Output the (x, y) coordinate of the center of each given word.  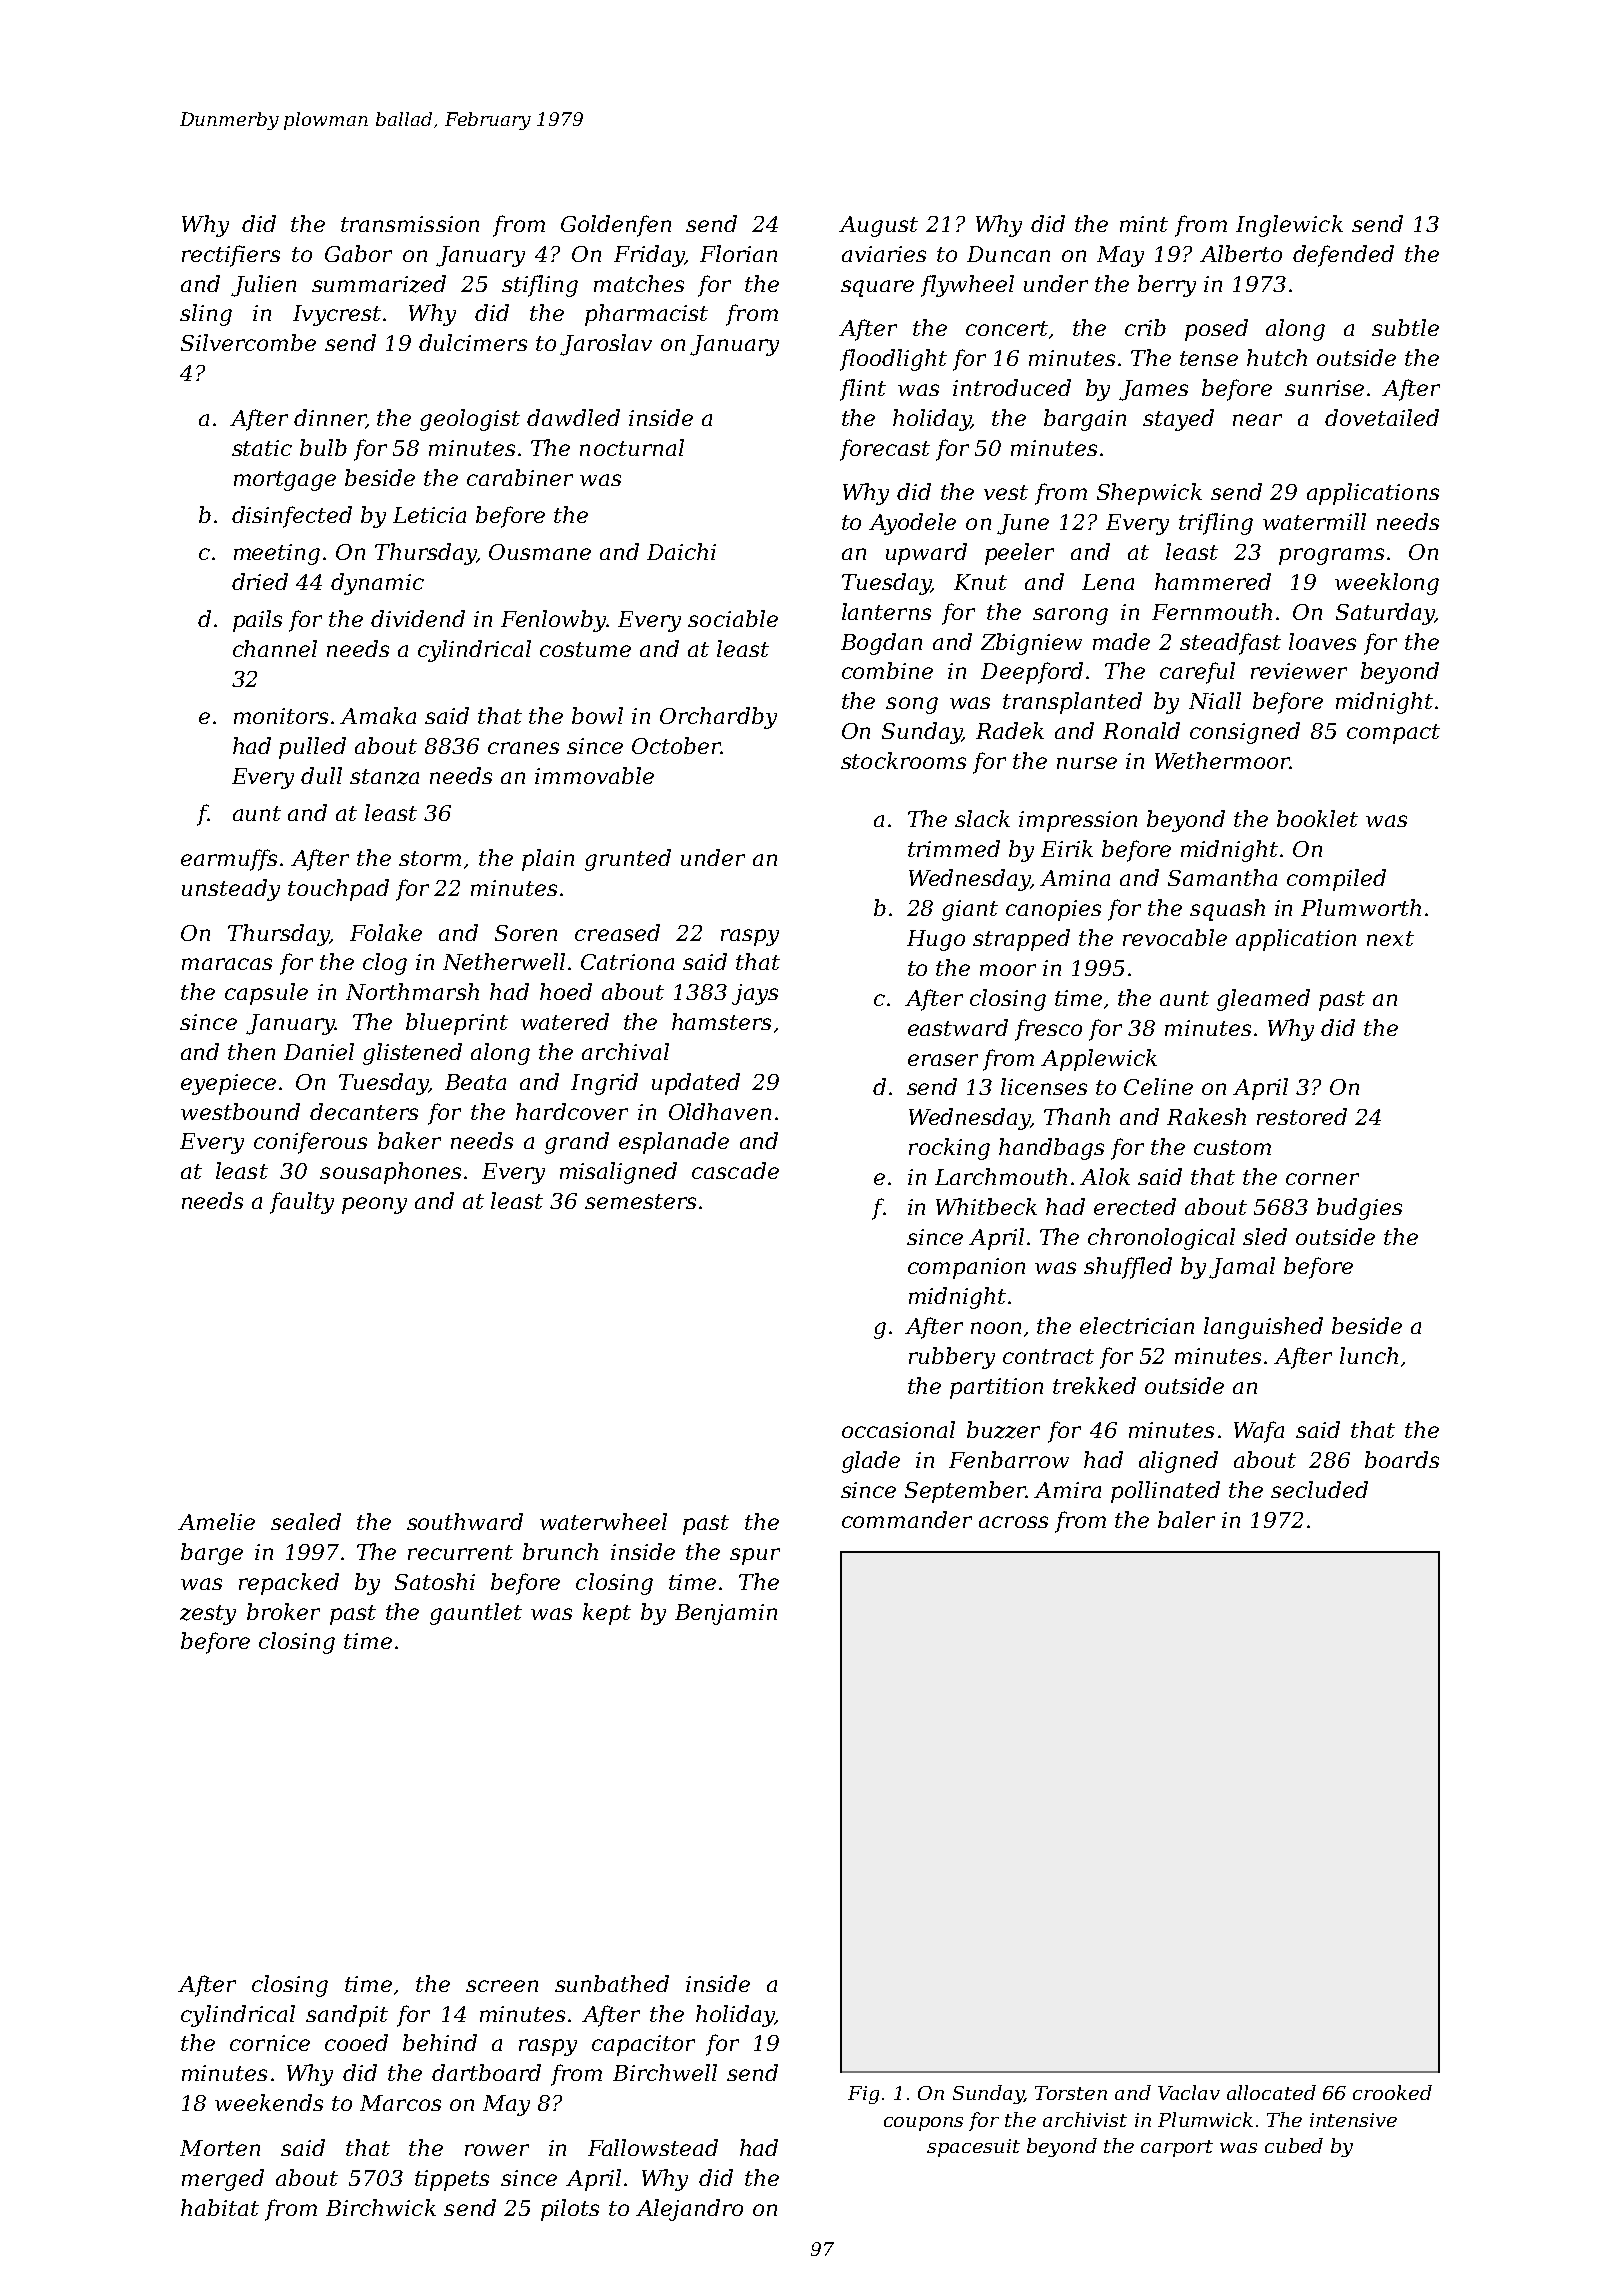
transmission (410, 224)
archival (625, 1051)
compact (1393, 734)
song (912, 705)
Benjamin (726, 1614)
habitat (220, 2207)
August (878, 226)
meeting (277, 554)
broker (283, 1611)
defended (1343, 256)
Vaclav (1189, 2092)
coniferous (310, 1143)
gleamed (1263, 1000)
